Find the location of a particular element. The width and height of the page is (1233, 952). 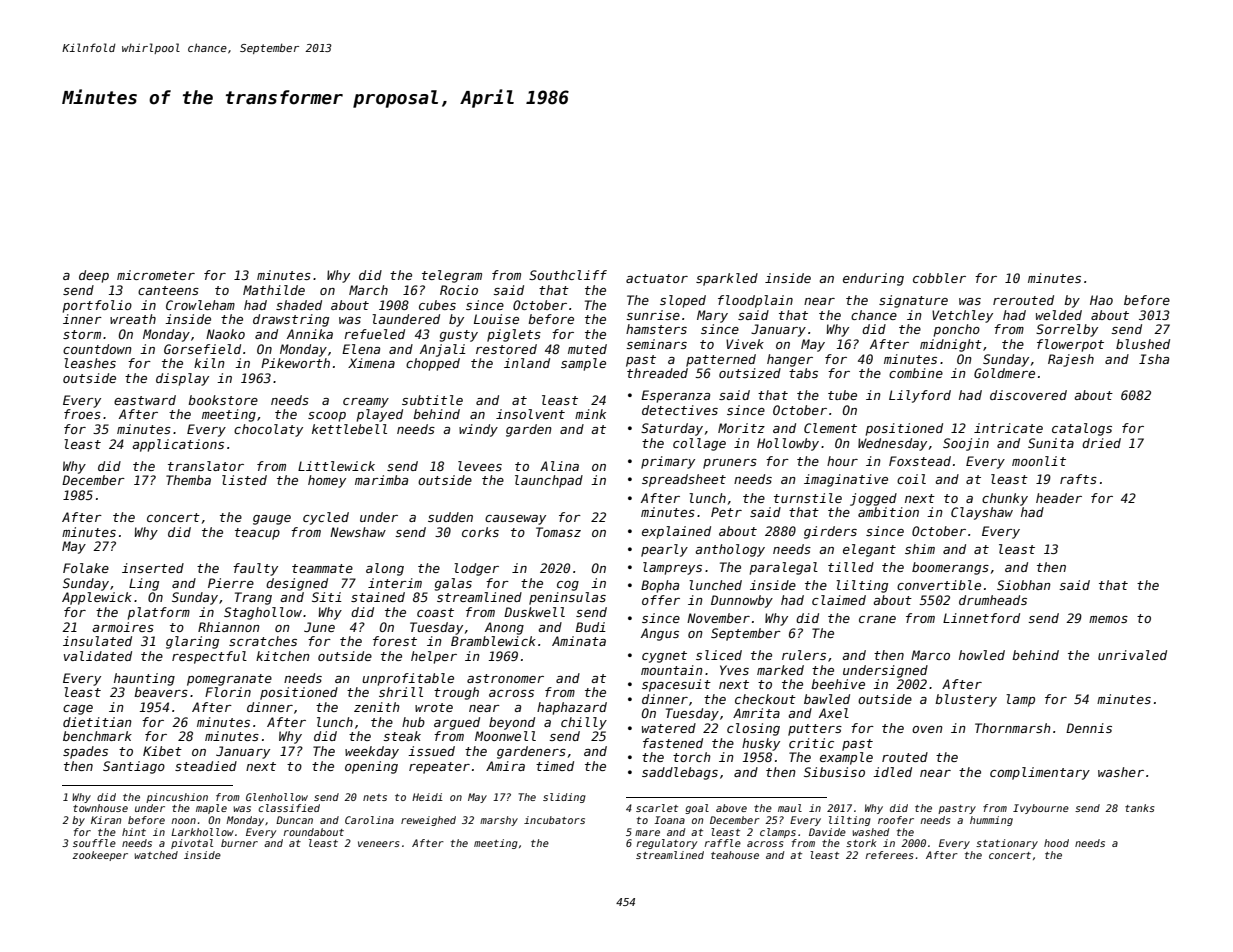

marshy is located at coordinates (499, 821).
